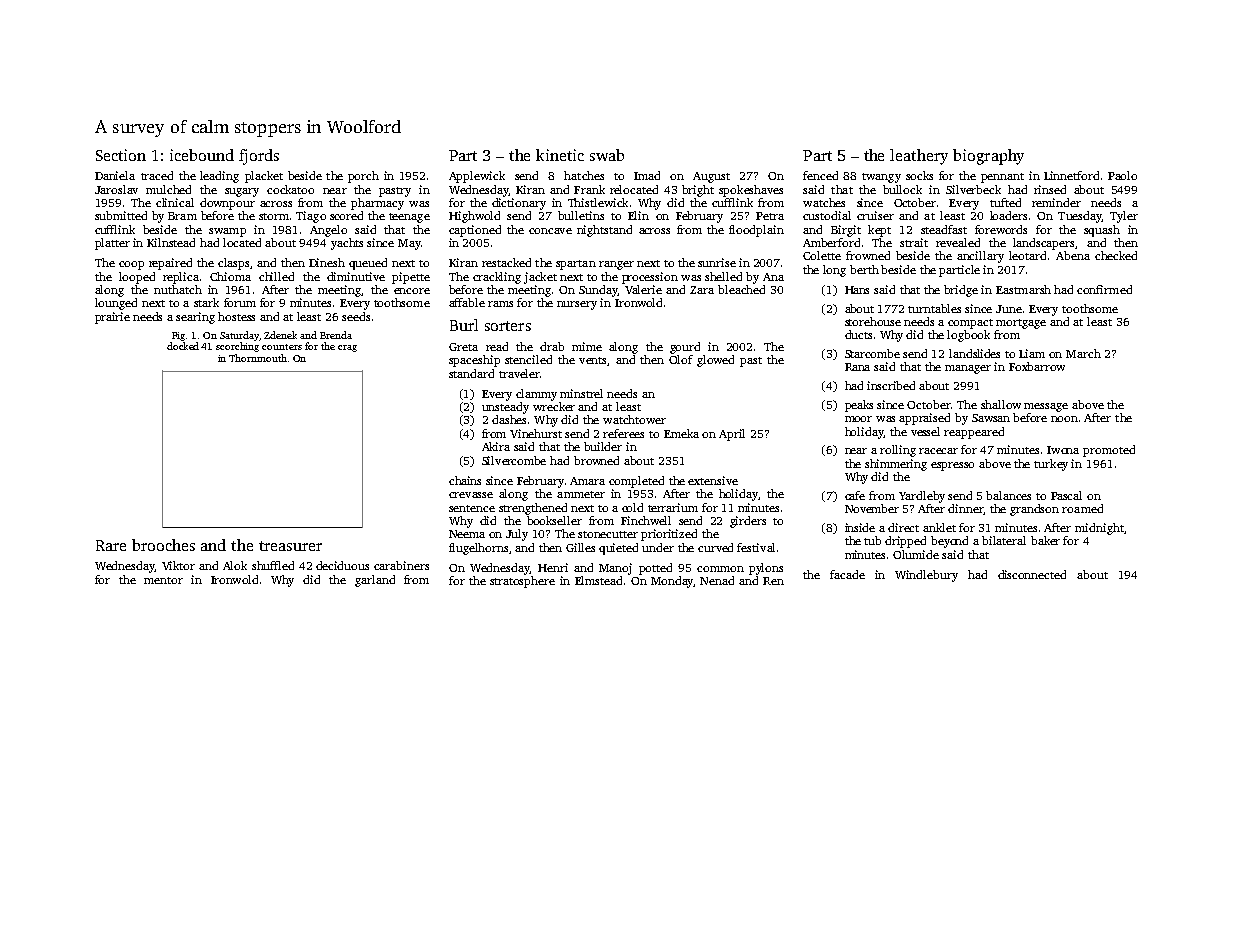  Describe the element at coordinates (577, 305) in the page. I see `nursery` at that location.
